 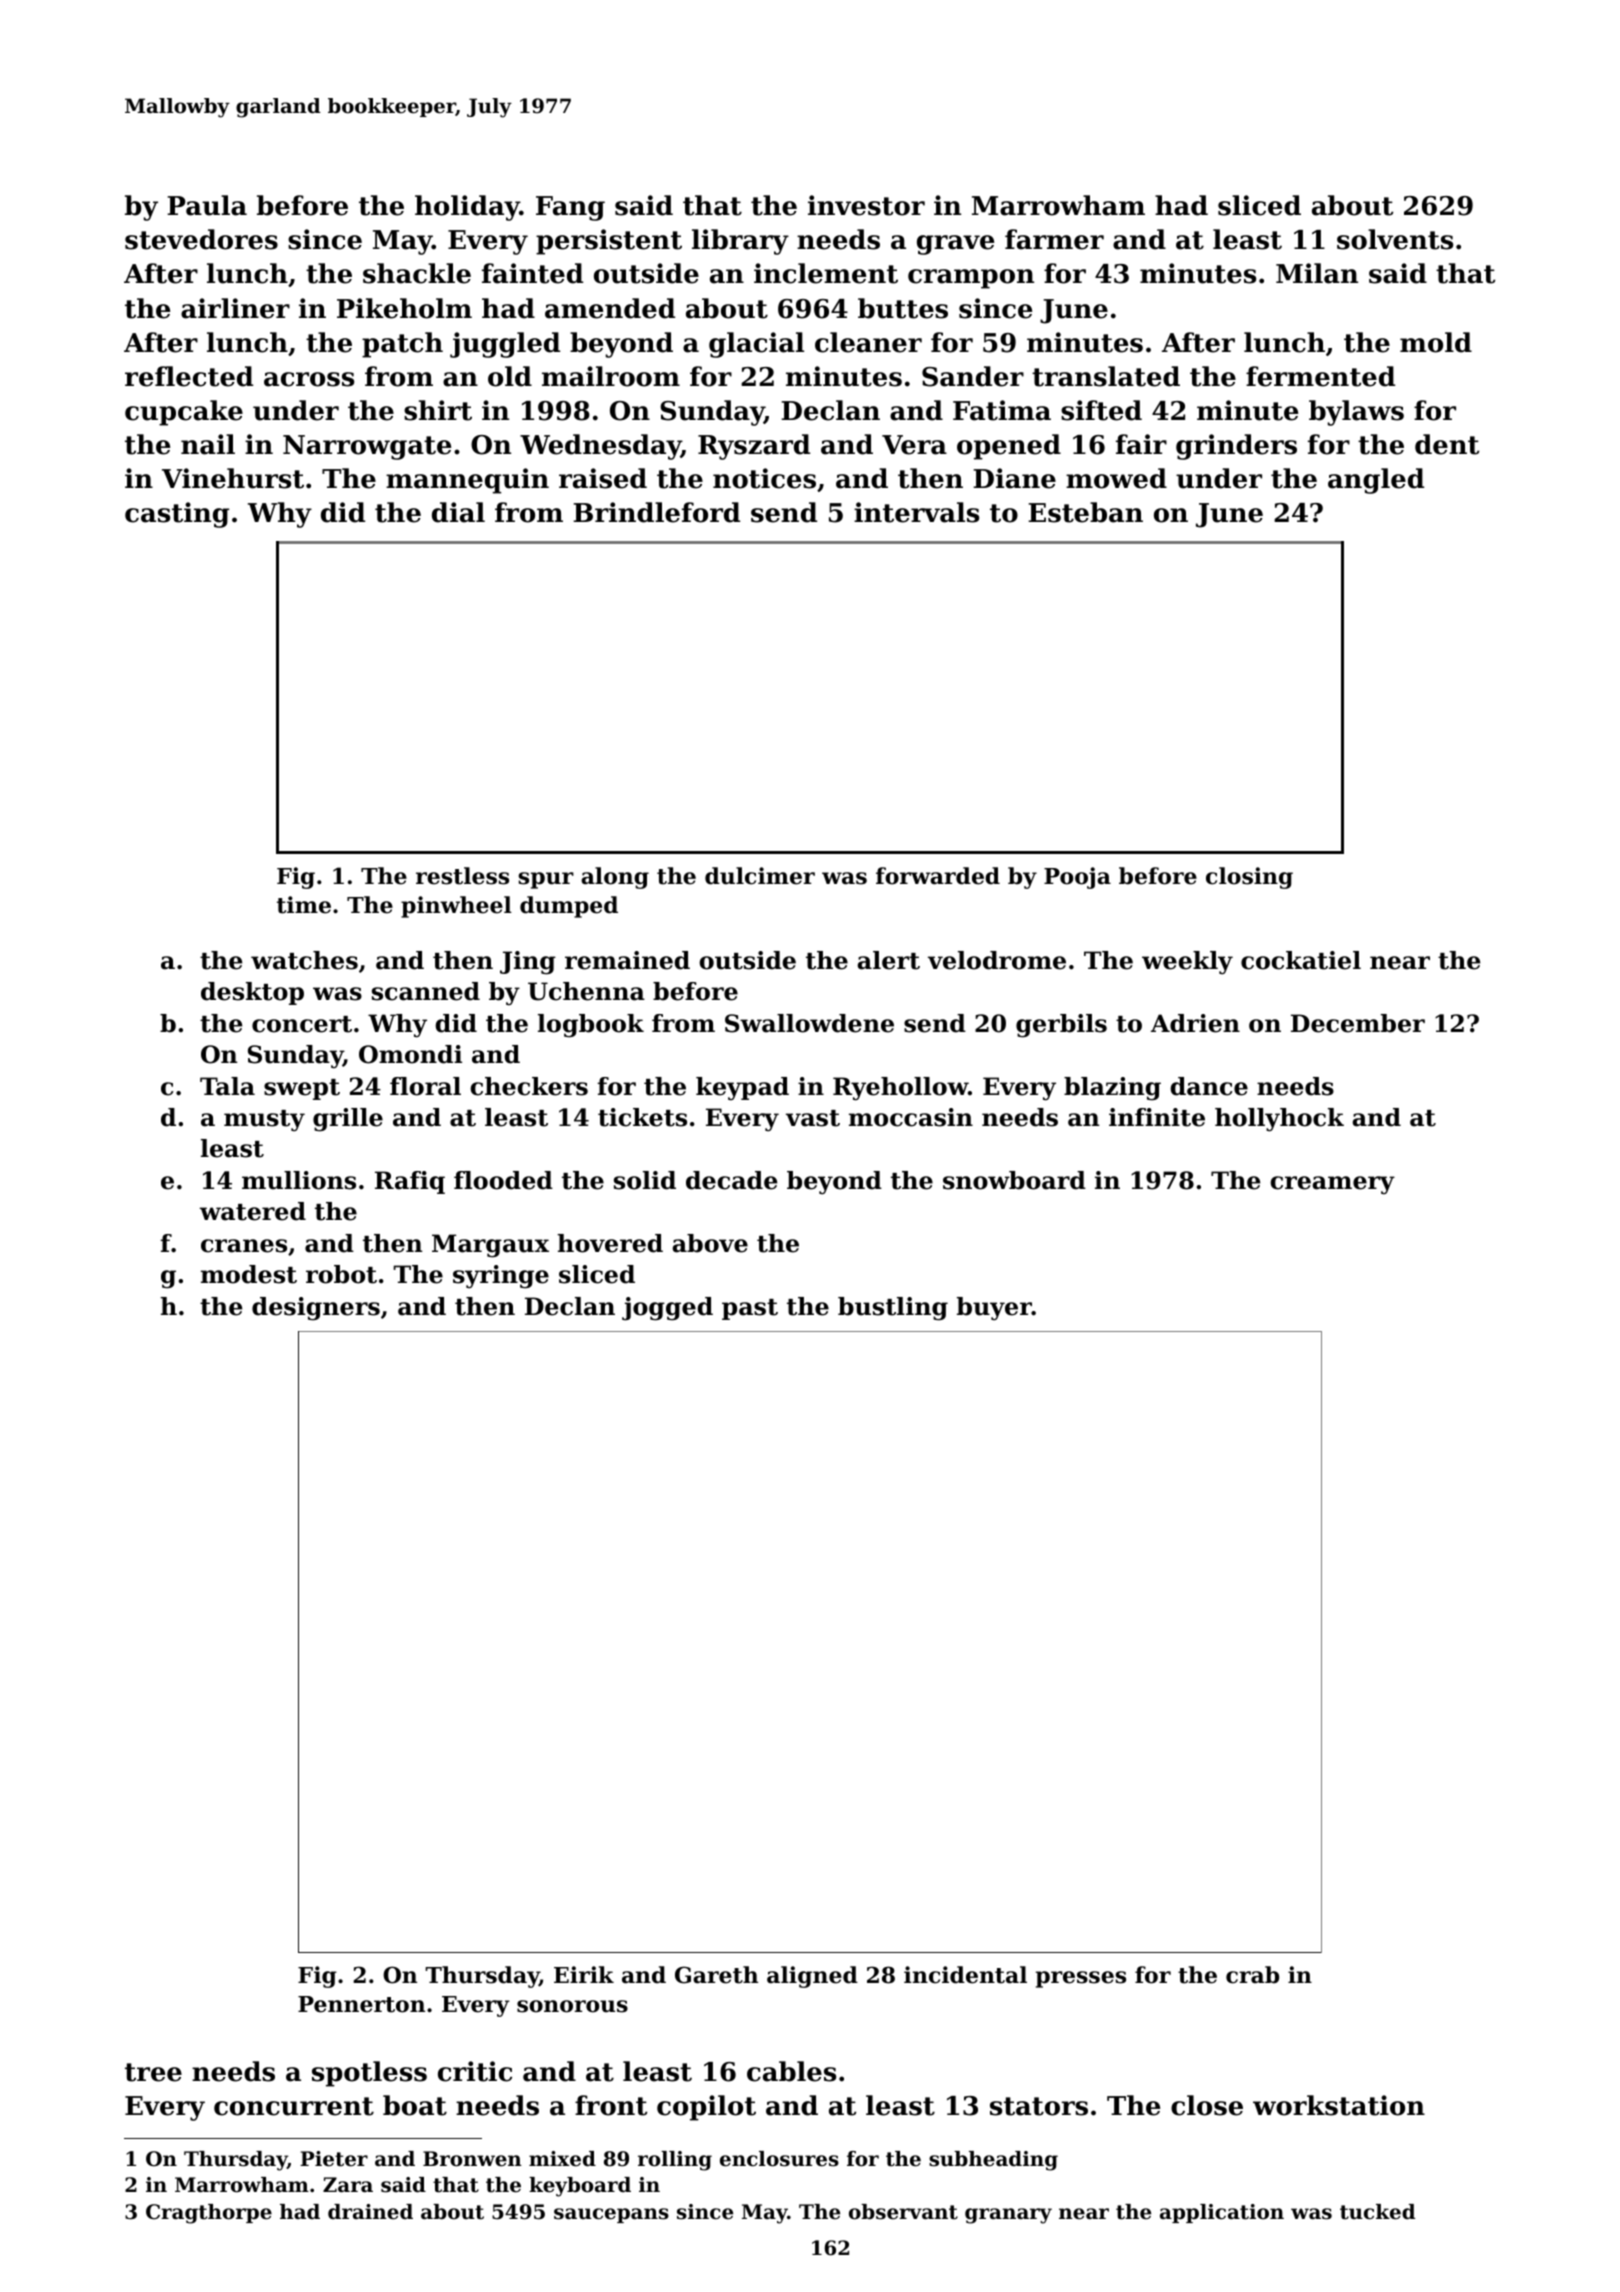 What do you see at coordinates (716, 1975) in the document?
I see `Gareth` at bounding box center [716, 1975].
